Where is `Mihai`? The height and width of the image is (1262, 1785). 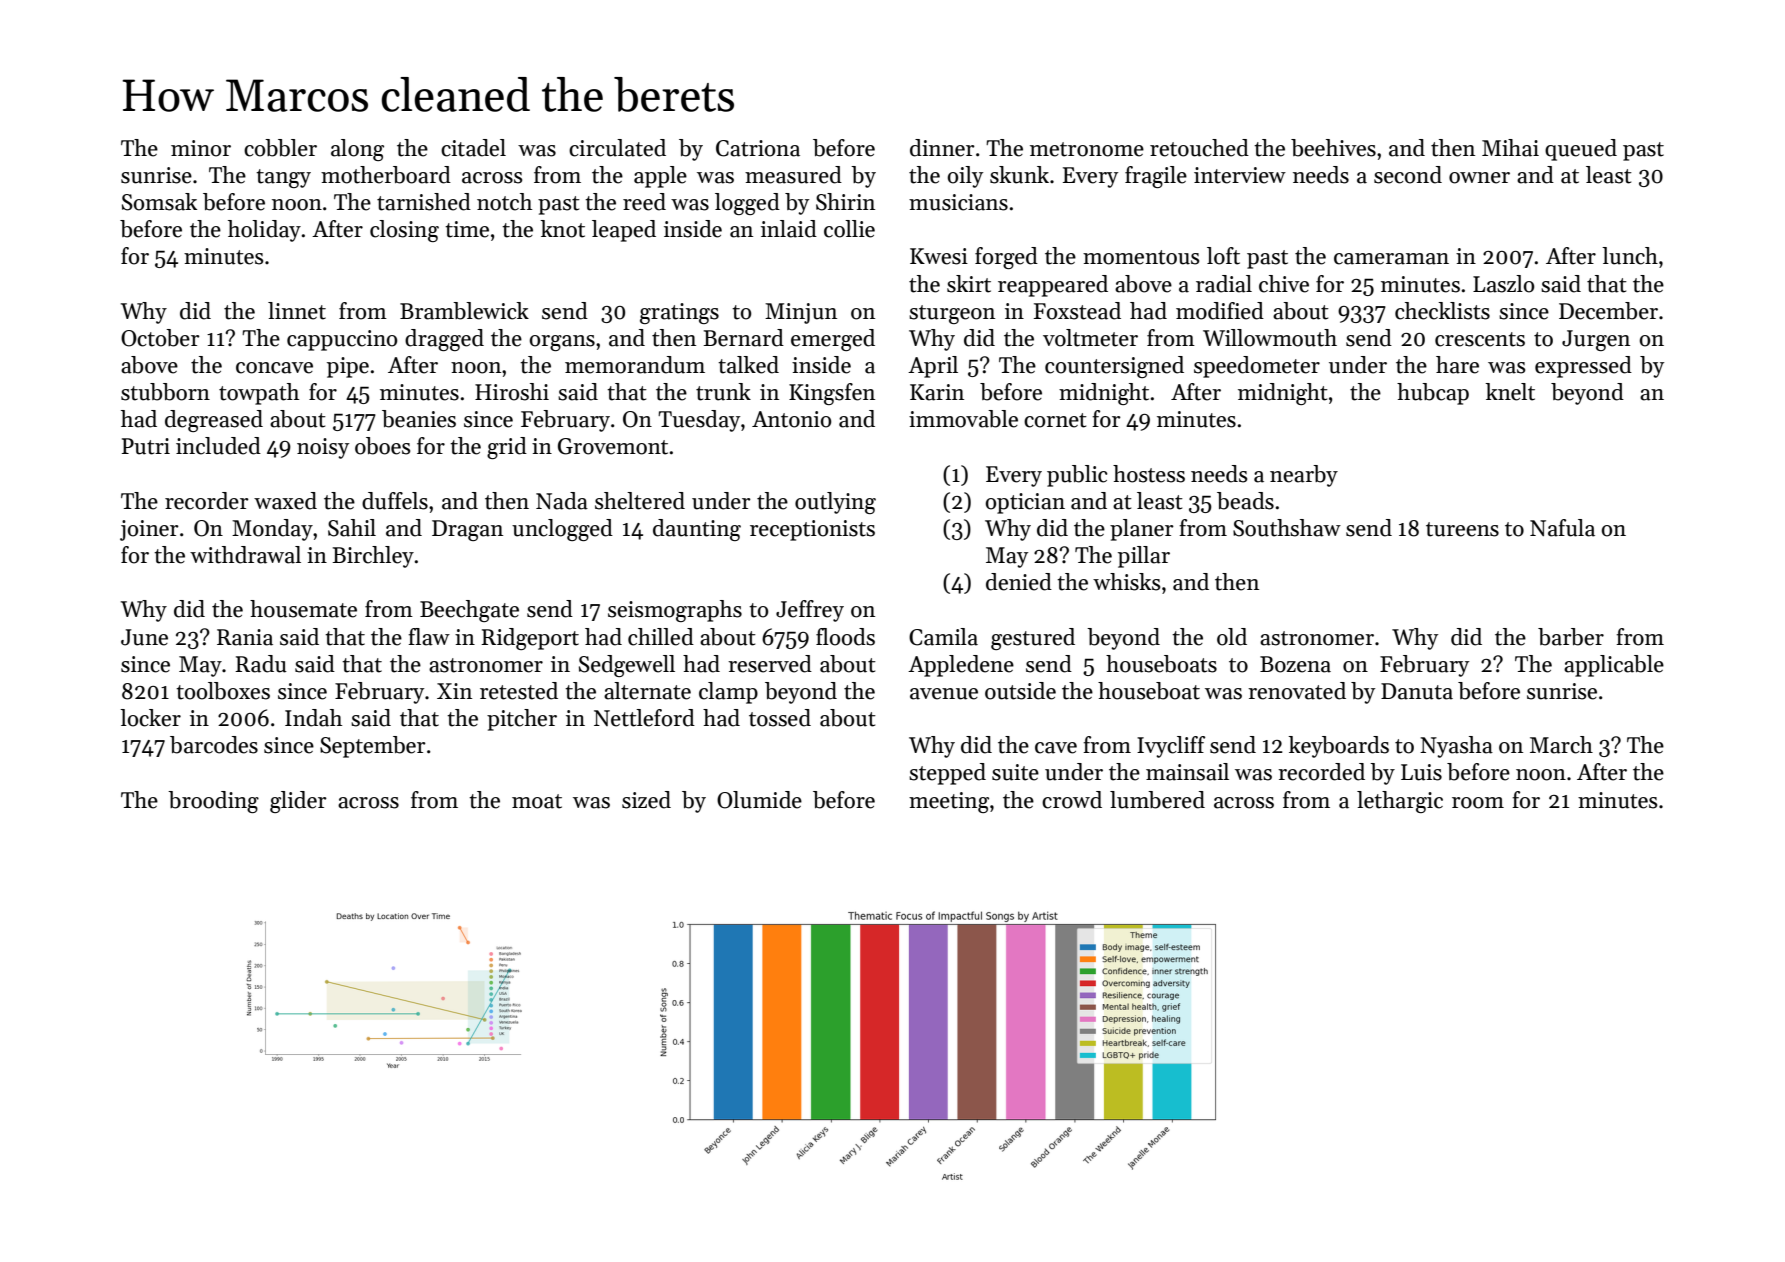
Mihai is located at coordinates (1510, 148).
